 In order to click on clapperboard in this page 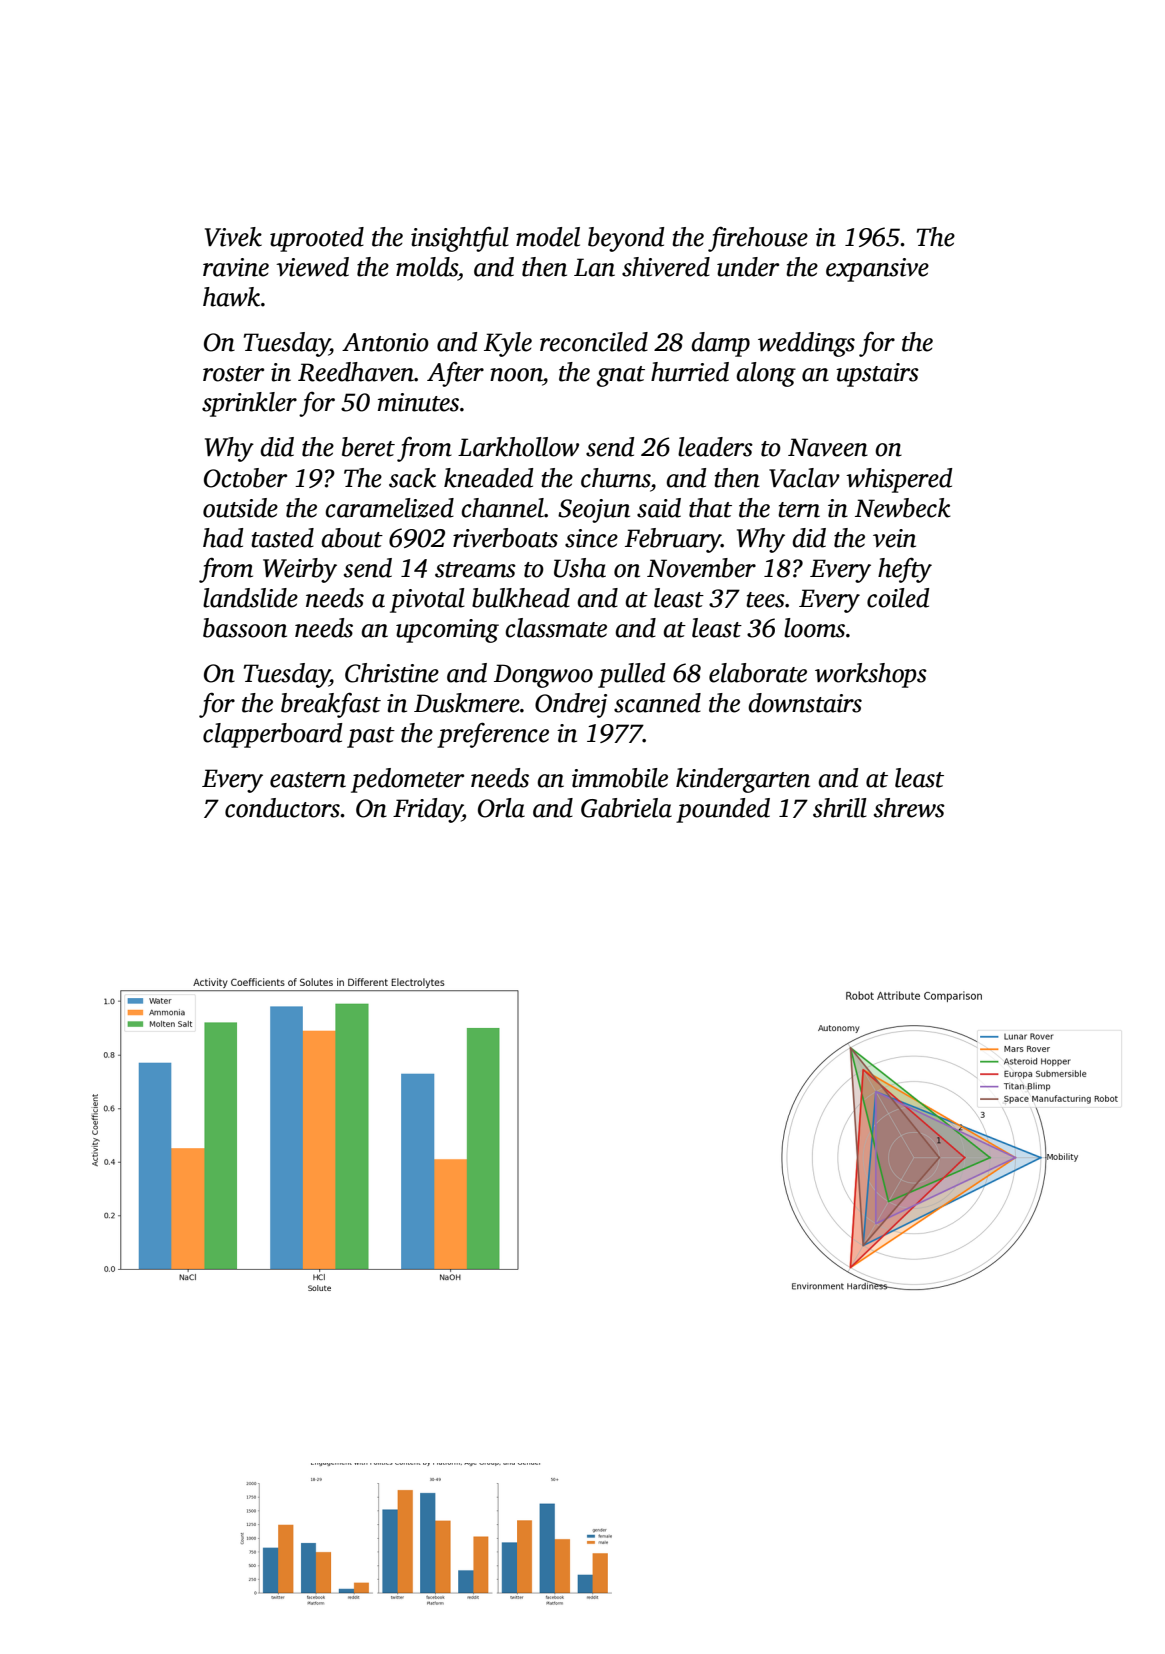, I will do `click(272, 735)`.
